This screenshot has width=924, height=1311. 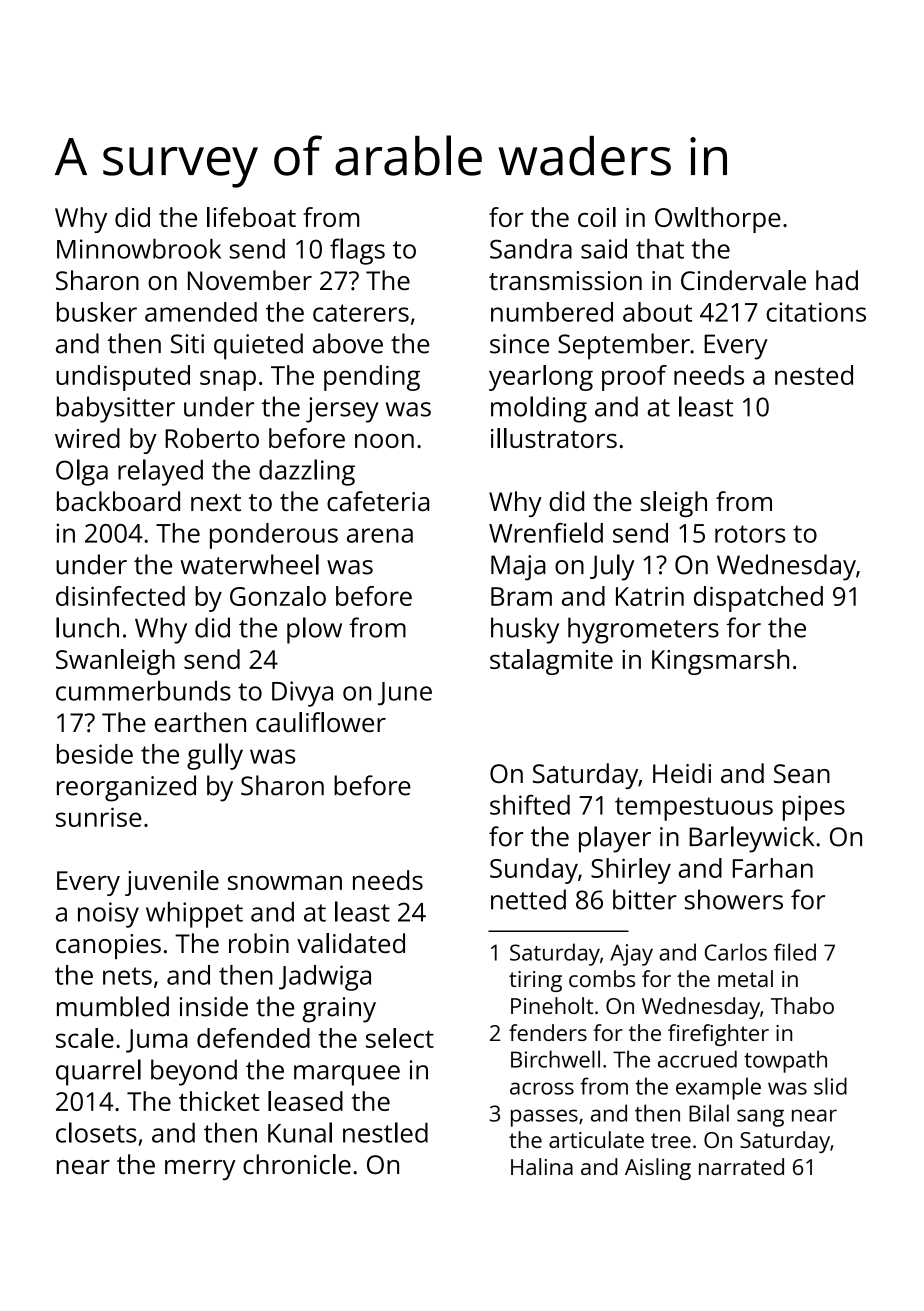 I want to click on closets, so click(x=96, y=1132).
